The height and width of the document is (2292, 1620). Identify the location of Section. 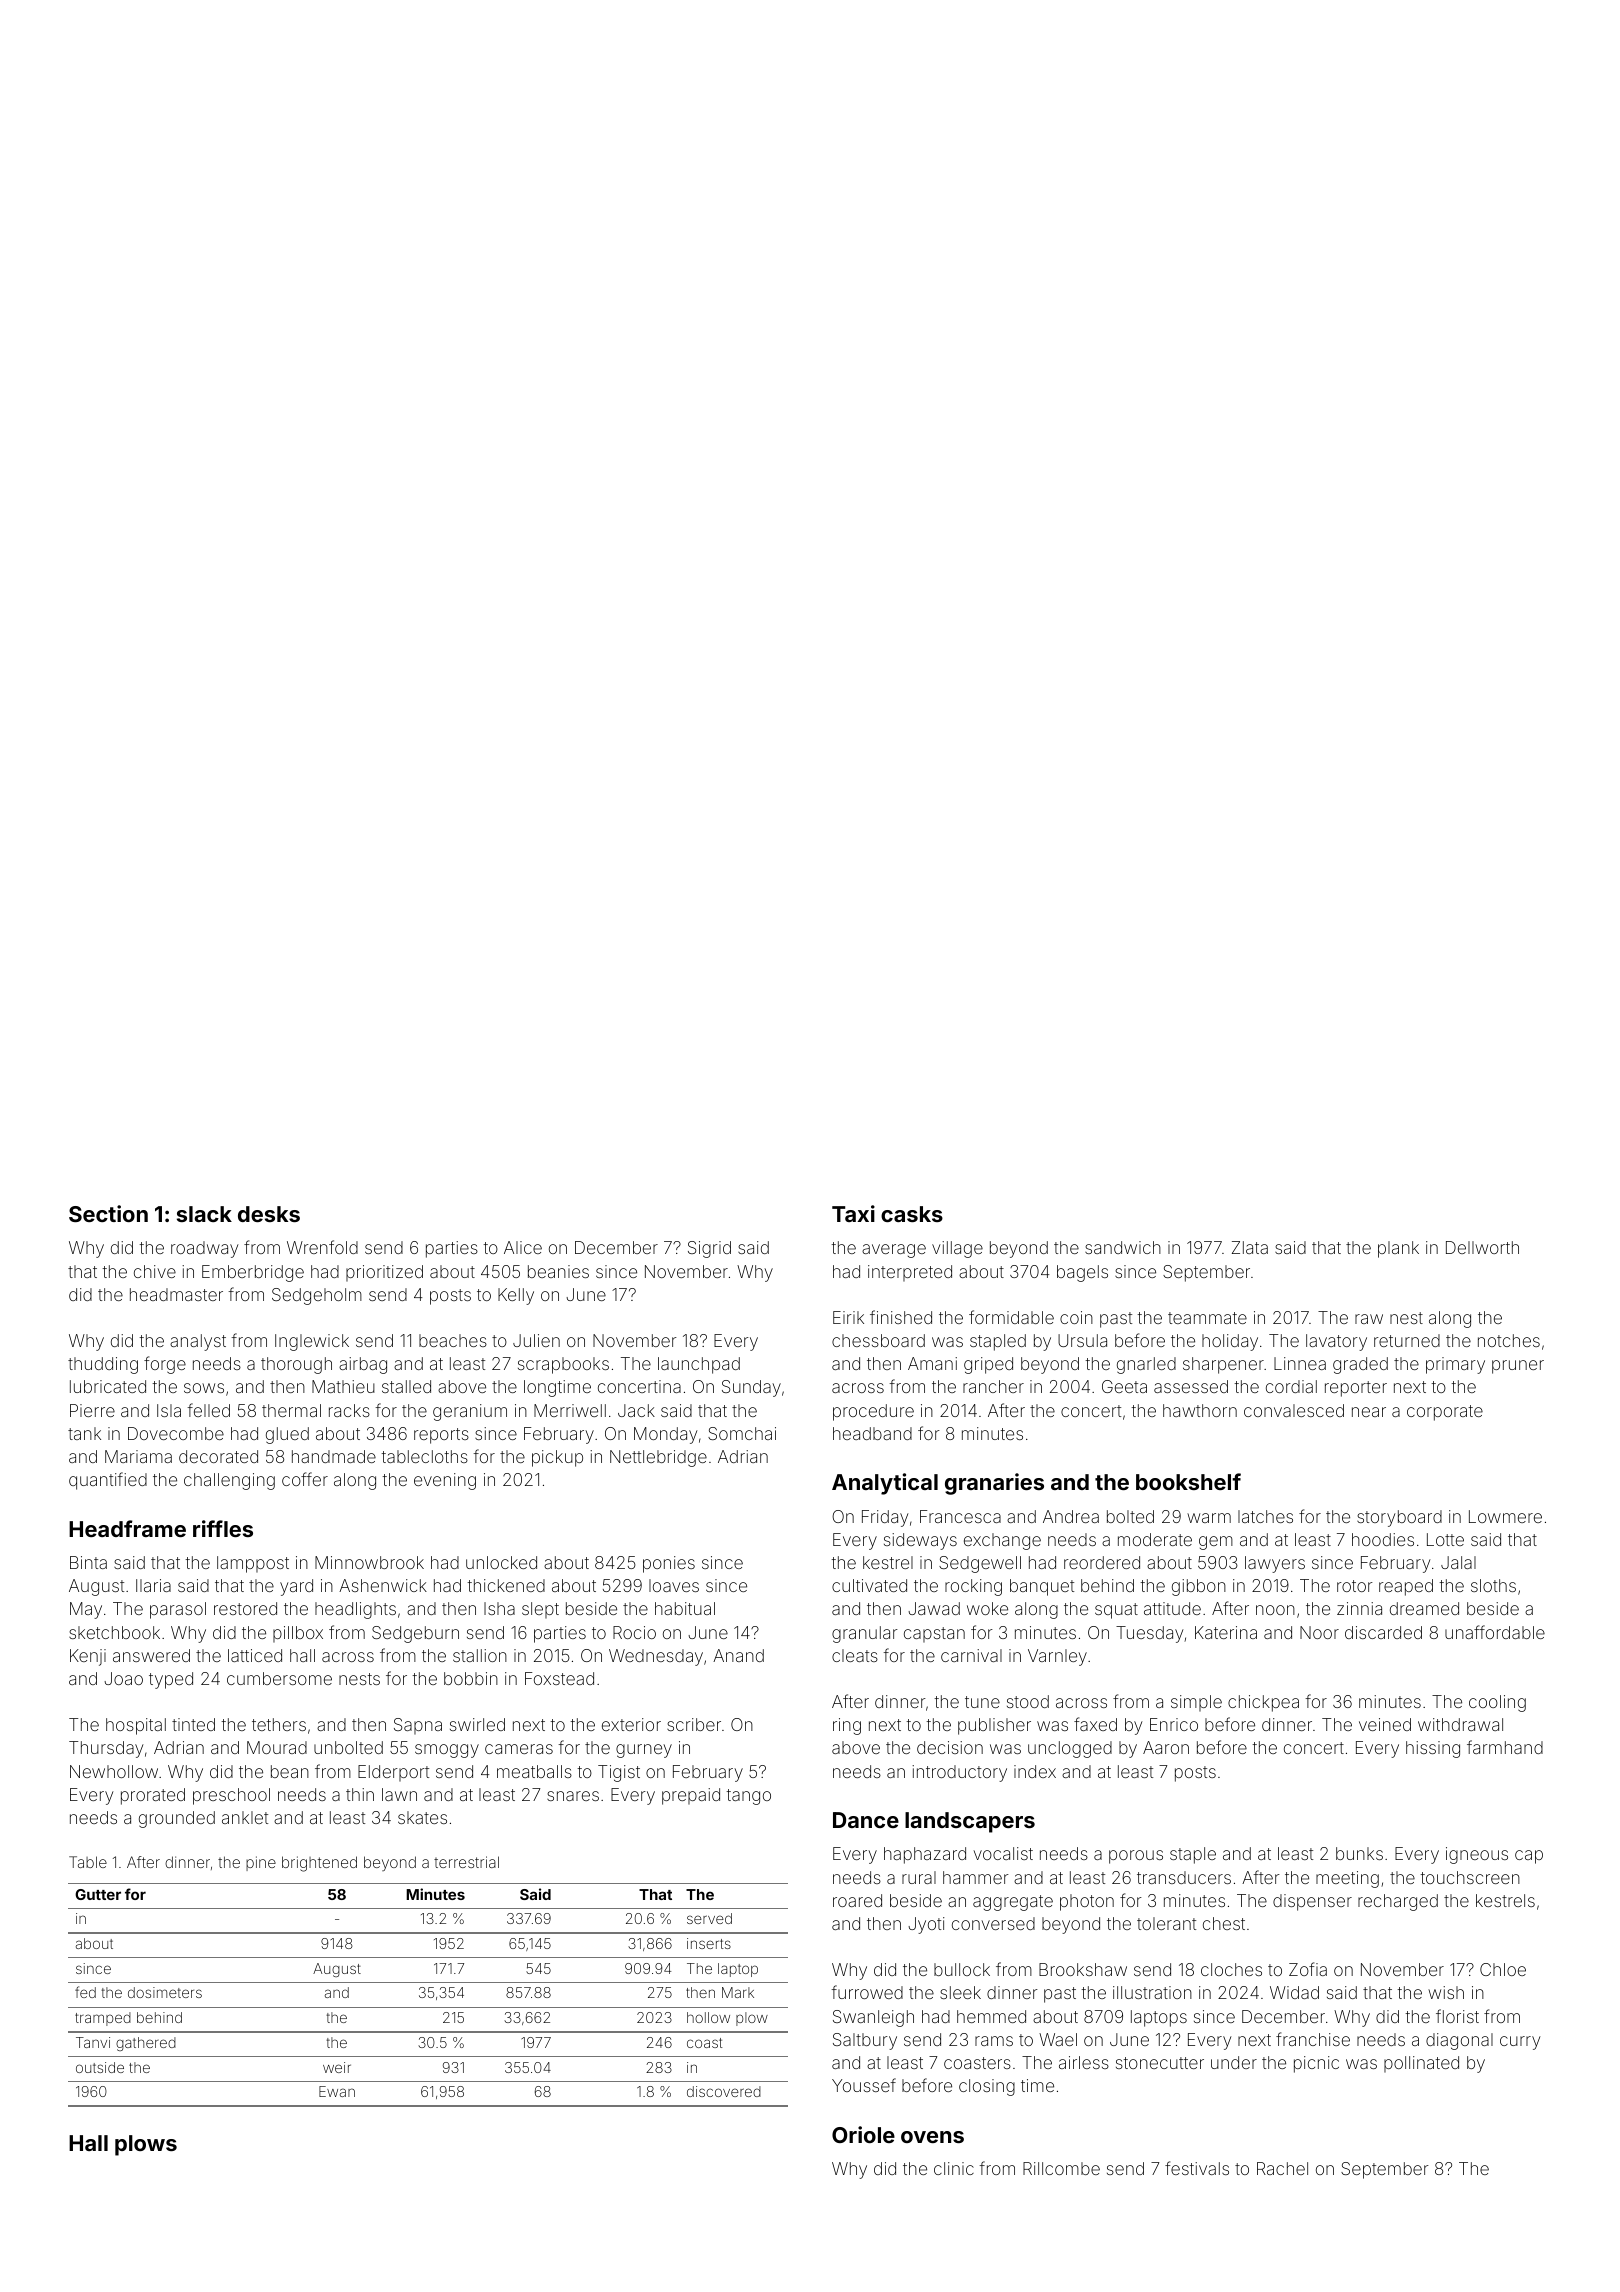
(108, 1213).
